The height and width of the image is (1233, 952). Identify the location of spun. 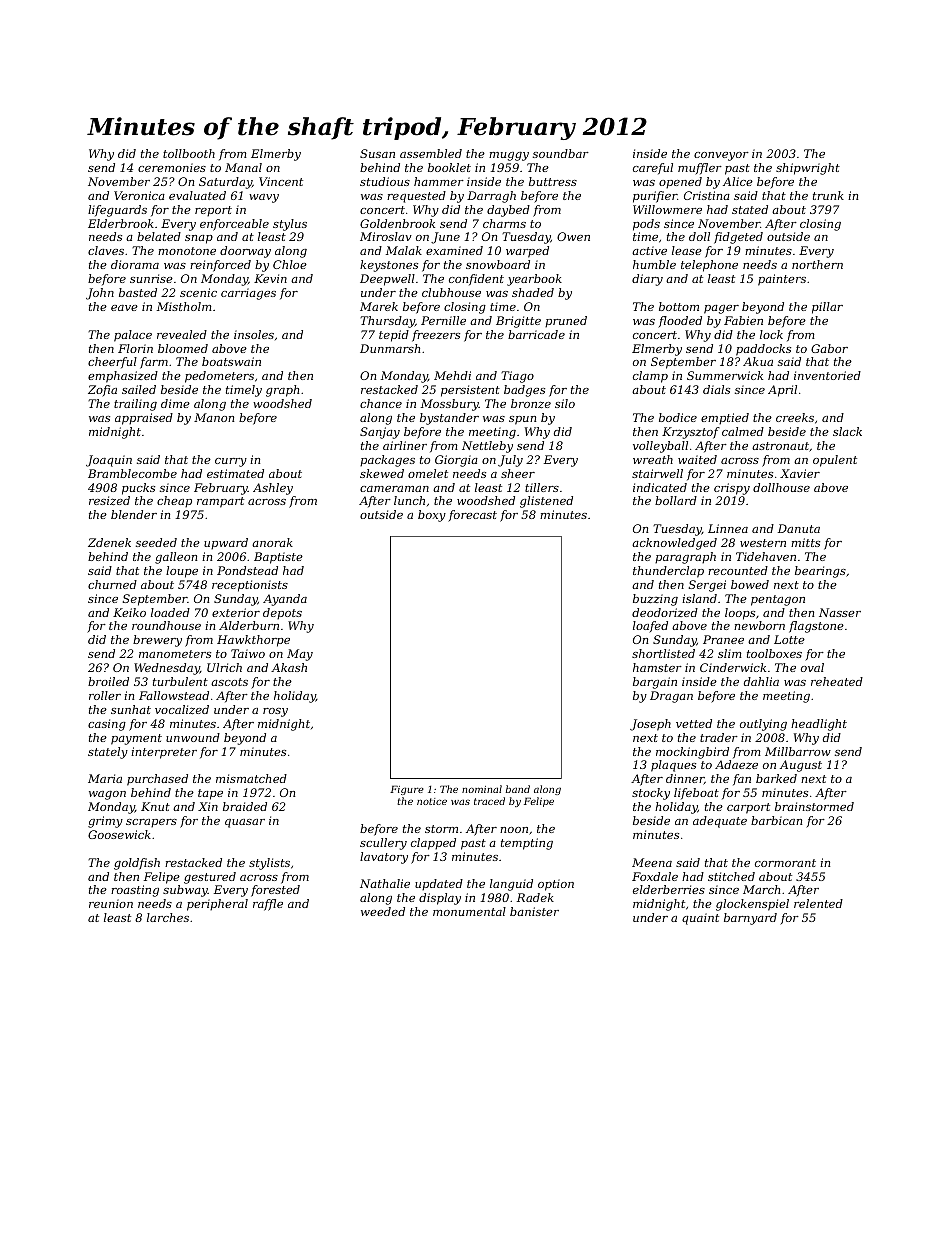
(522, 420).
